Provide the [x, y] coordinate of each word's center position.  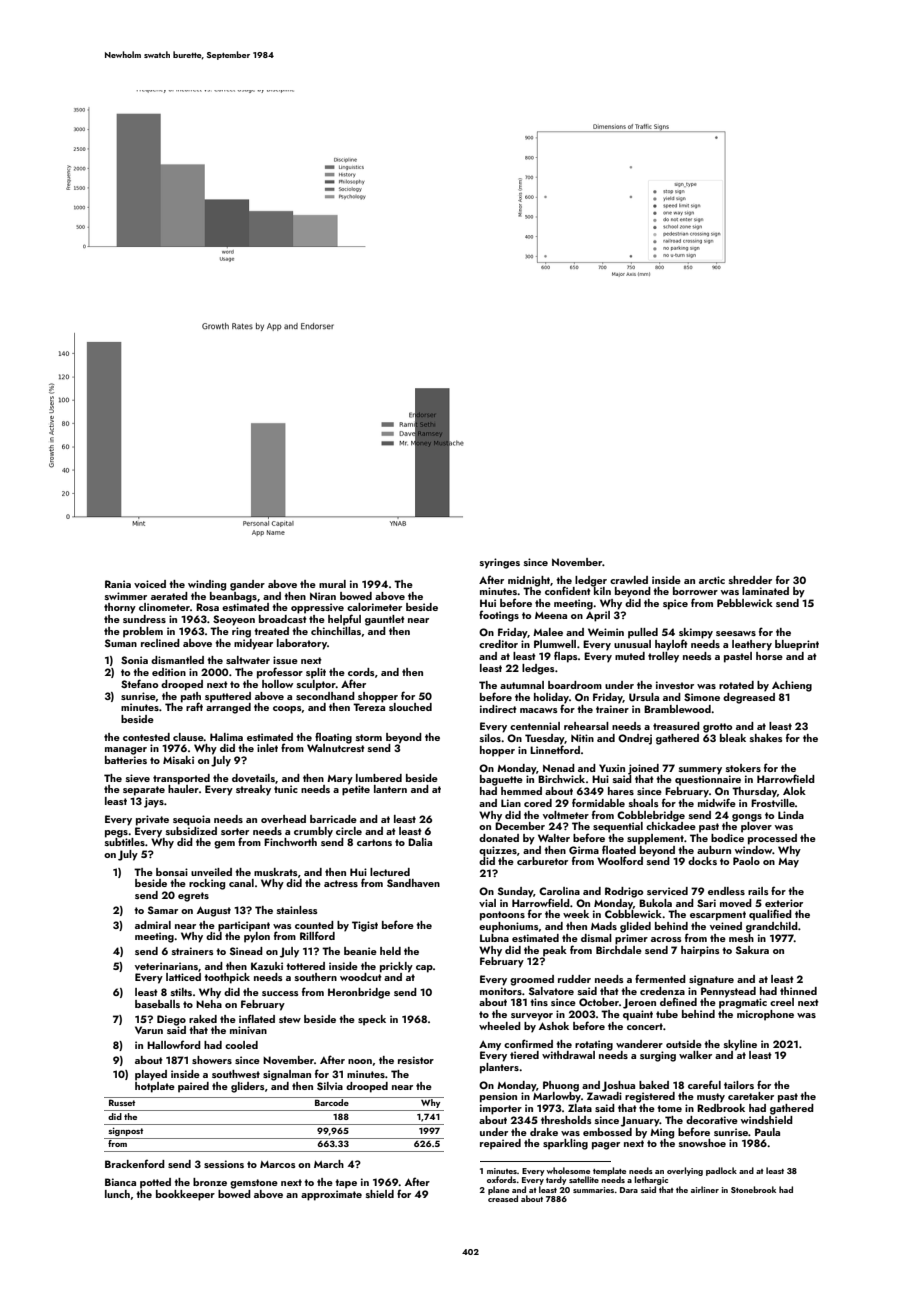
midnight [529, 581]
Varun [149, 1030]
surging [658, 1056]
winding [207, 585]
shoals [643, 803]
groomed [532, 980]
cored [538, 803]
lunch [117, 1194]
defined [678, 1001]
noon [360, 1061]
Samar [163, 910]
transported [181, 779]
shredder [750, 580]
